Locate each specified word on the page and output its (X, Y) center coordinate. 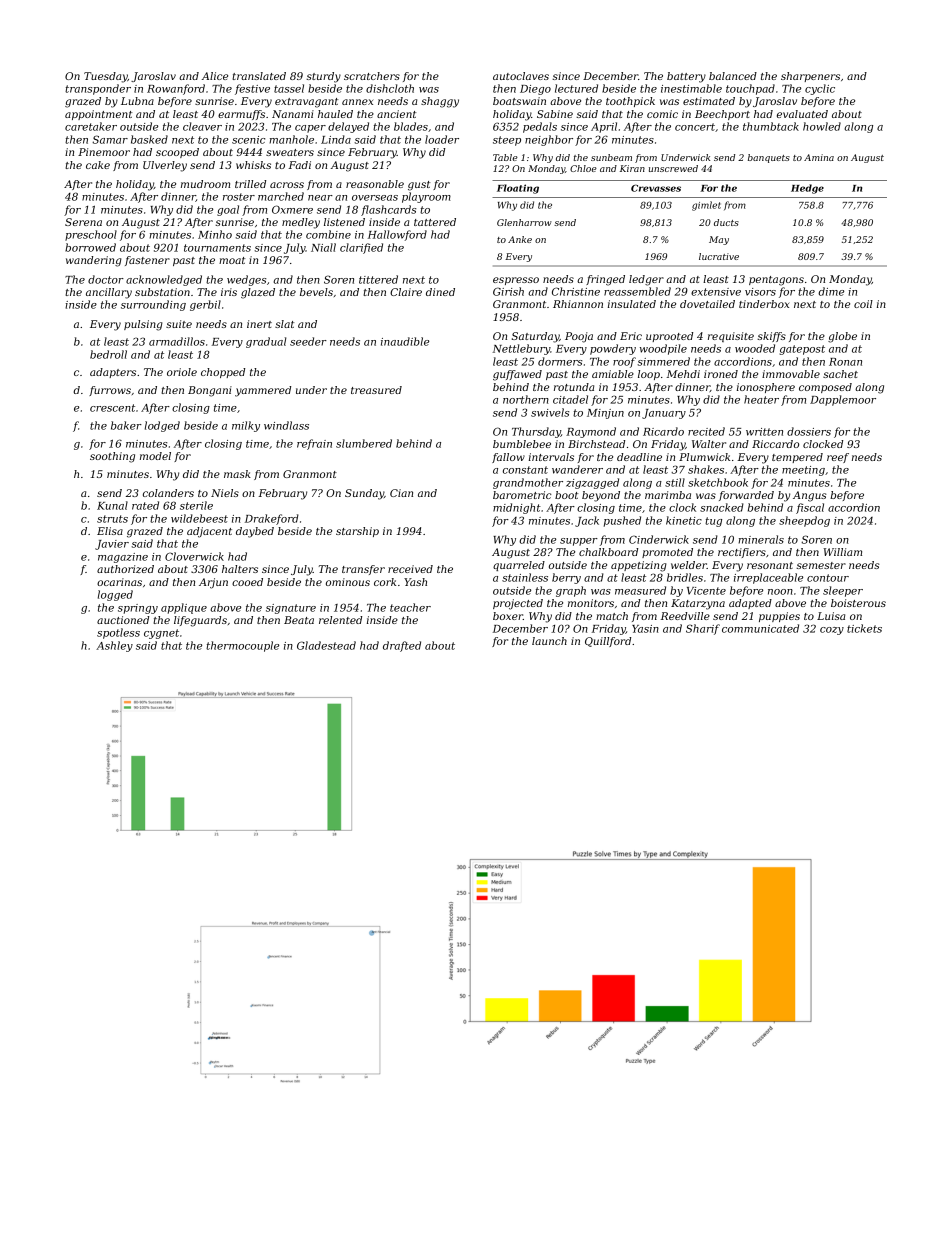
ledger (646, 280)
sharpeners (810, 77)
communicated (760, 628)
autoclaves (521, 76)
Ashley (114, 646)
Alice (215, 76)
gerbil (205, 305)
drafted (402, 646)
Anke (520, 239)
